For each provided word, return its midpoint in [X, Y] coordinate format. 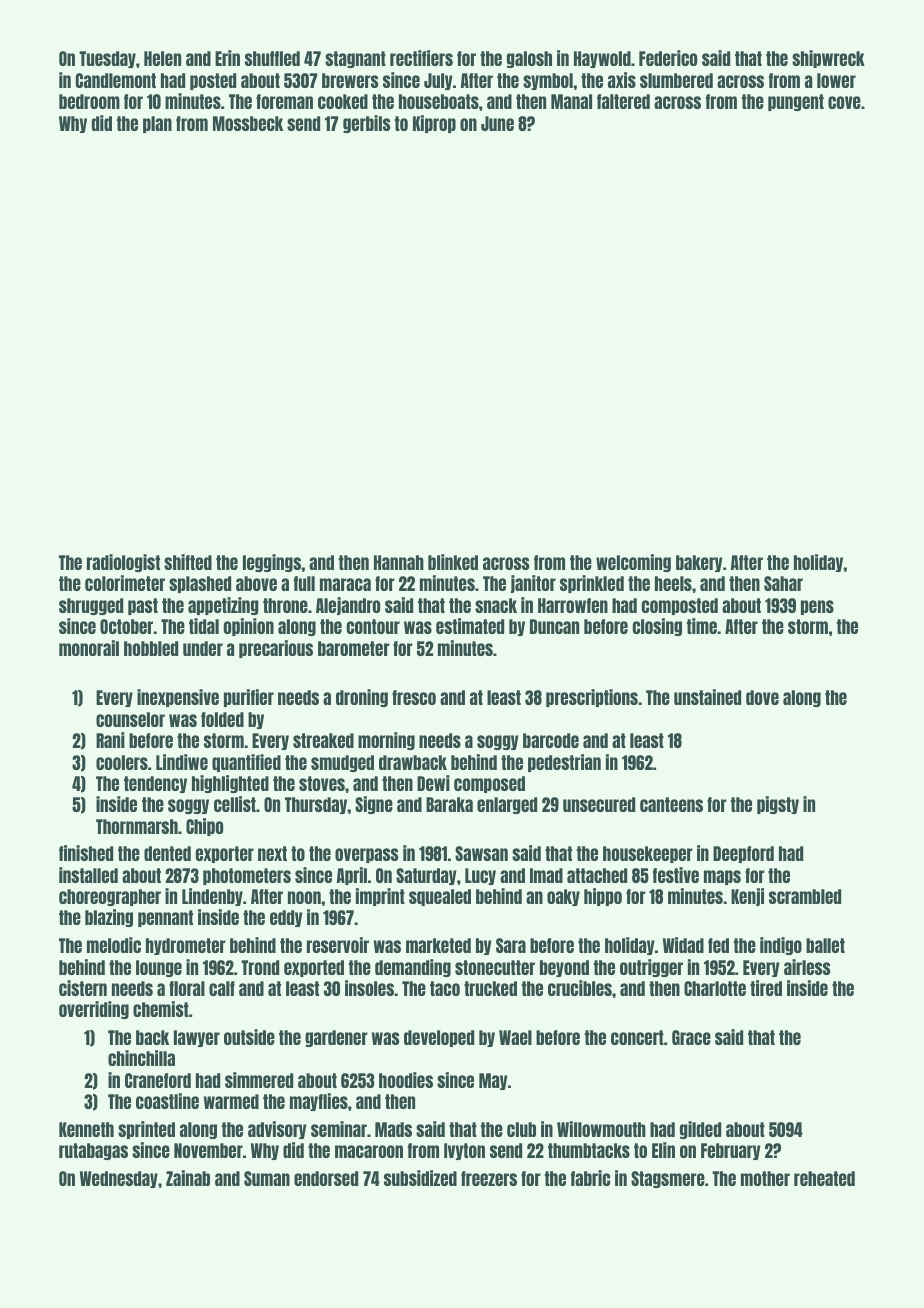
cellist [235, 804]
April [352, 876]
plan [157, 124]
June [497, 123]
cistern [83, 988]
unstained [707, 697]
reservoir [338, 945]
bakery [699, 563]
